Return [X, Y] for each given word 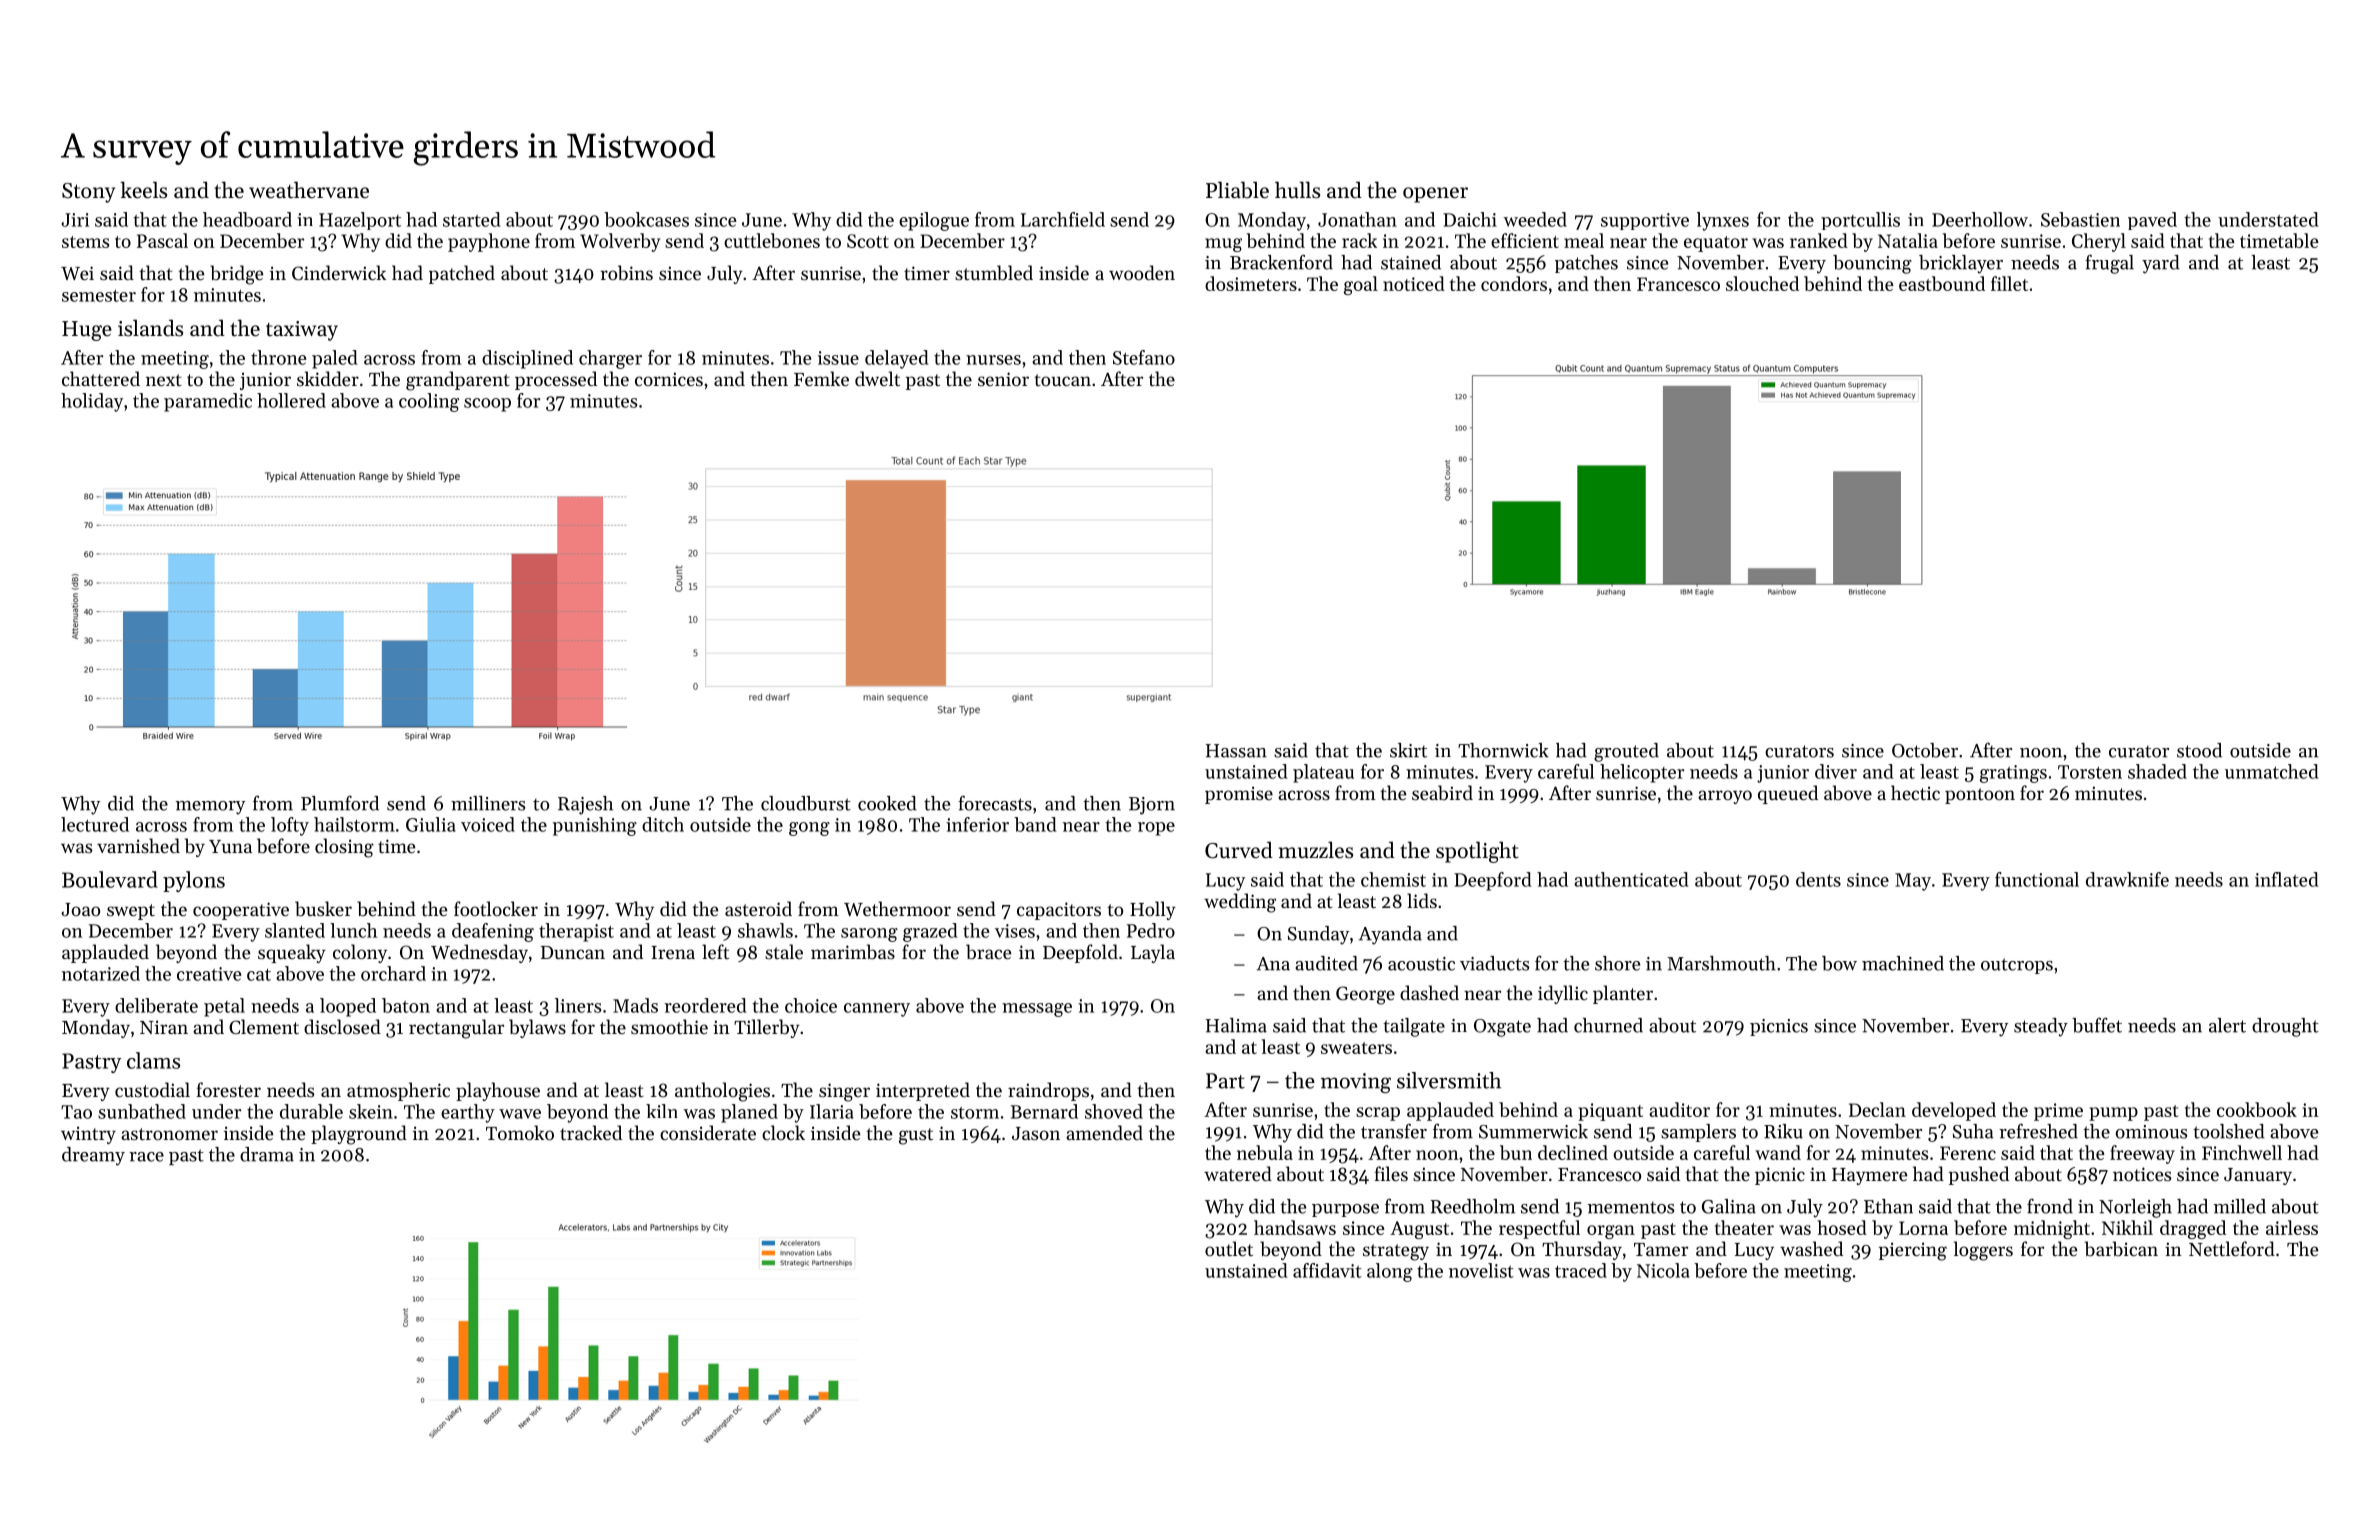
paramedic [208, 402]
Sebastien [2080, 219]
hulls [1297, 190]
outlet [1229, 1248]
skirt [1408, 750]
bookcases [646, 219]
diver [1836, 771]
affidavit [1327, 1270]
